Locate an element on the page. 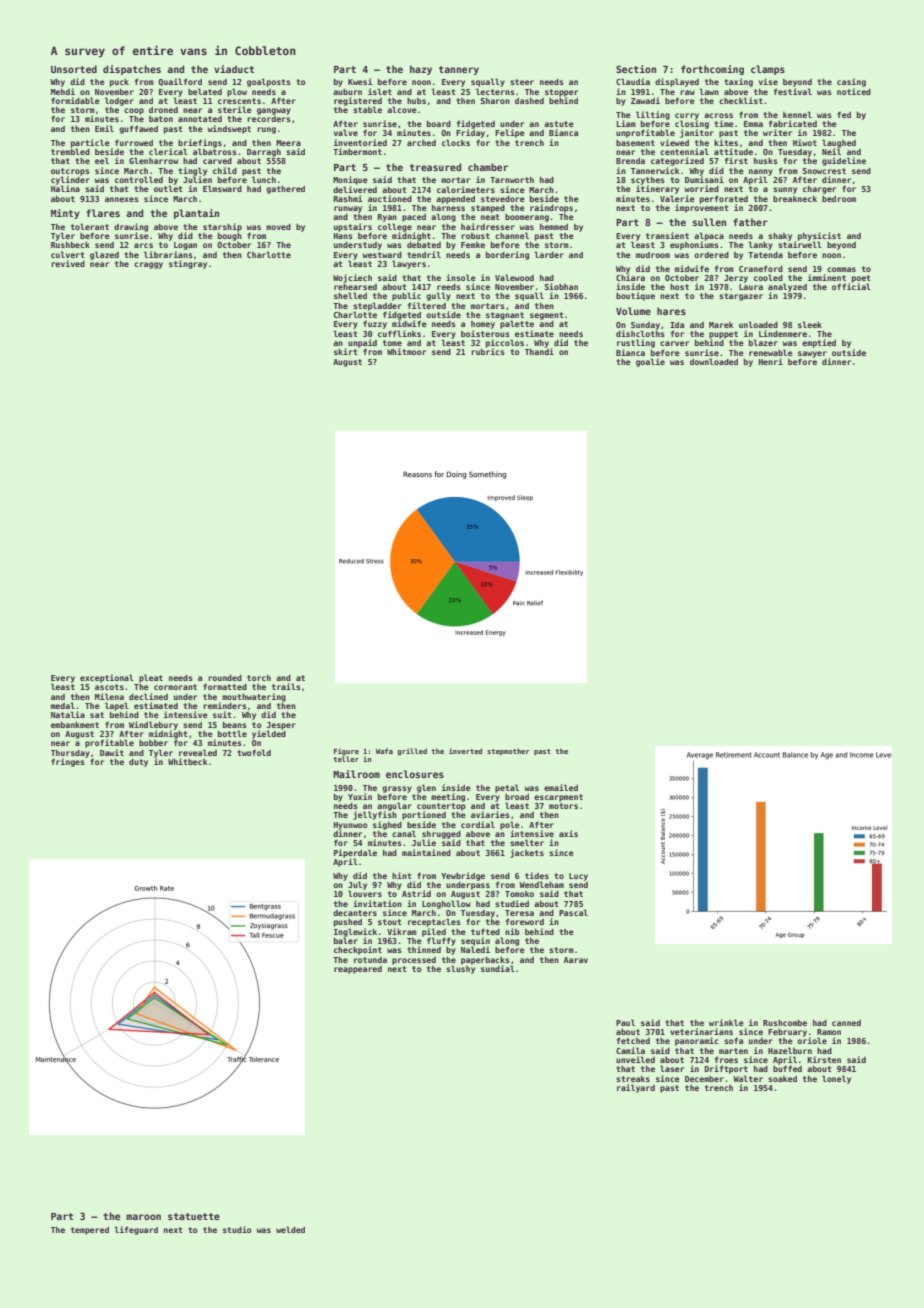  goalie is located at coordinates (650, 362).
